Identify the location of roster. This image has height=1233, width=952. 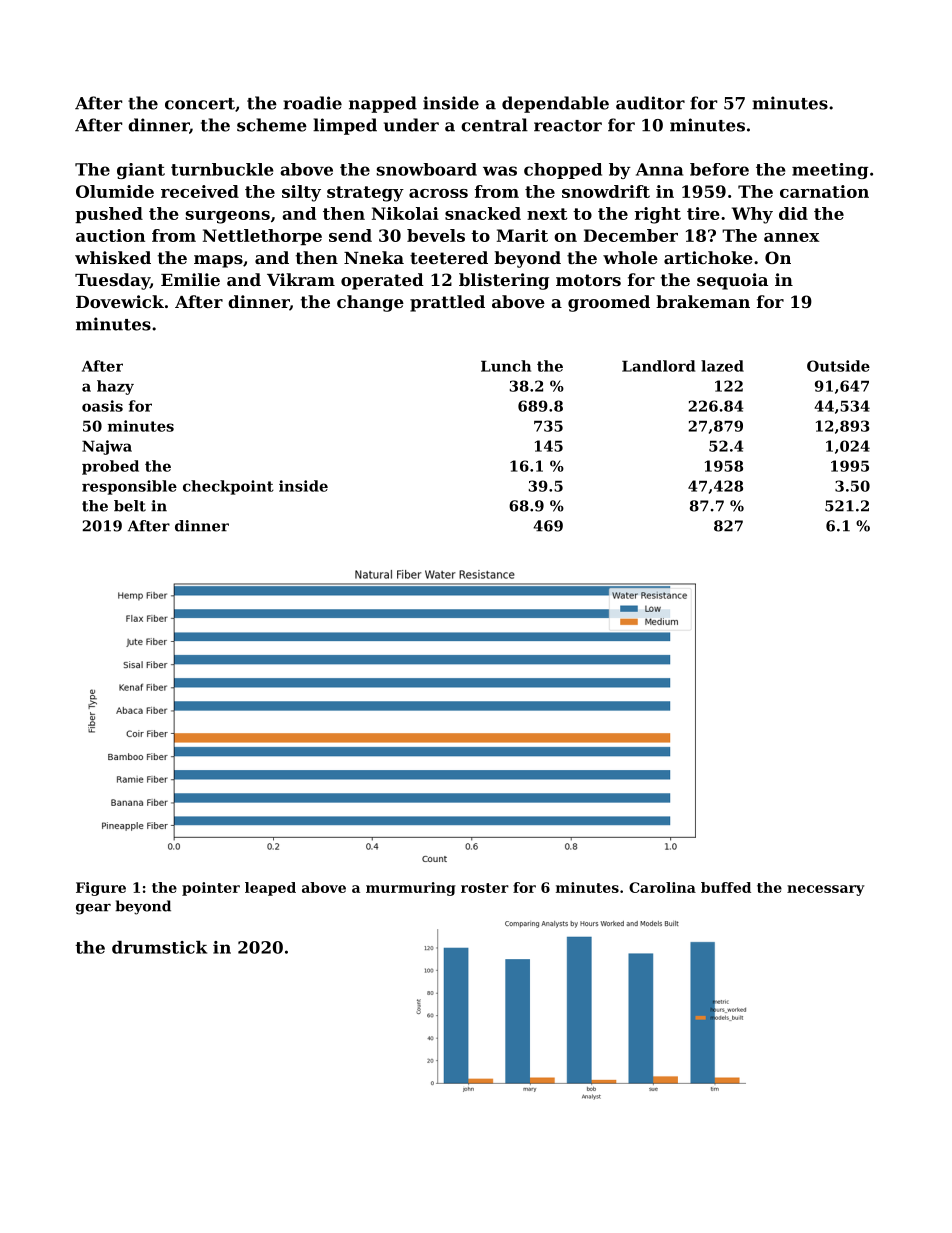
(485, 888).
